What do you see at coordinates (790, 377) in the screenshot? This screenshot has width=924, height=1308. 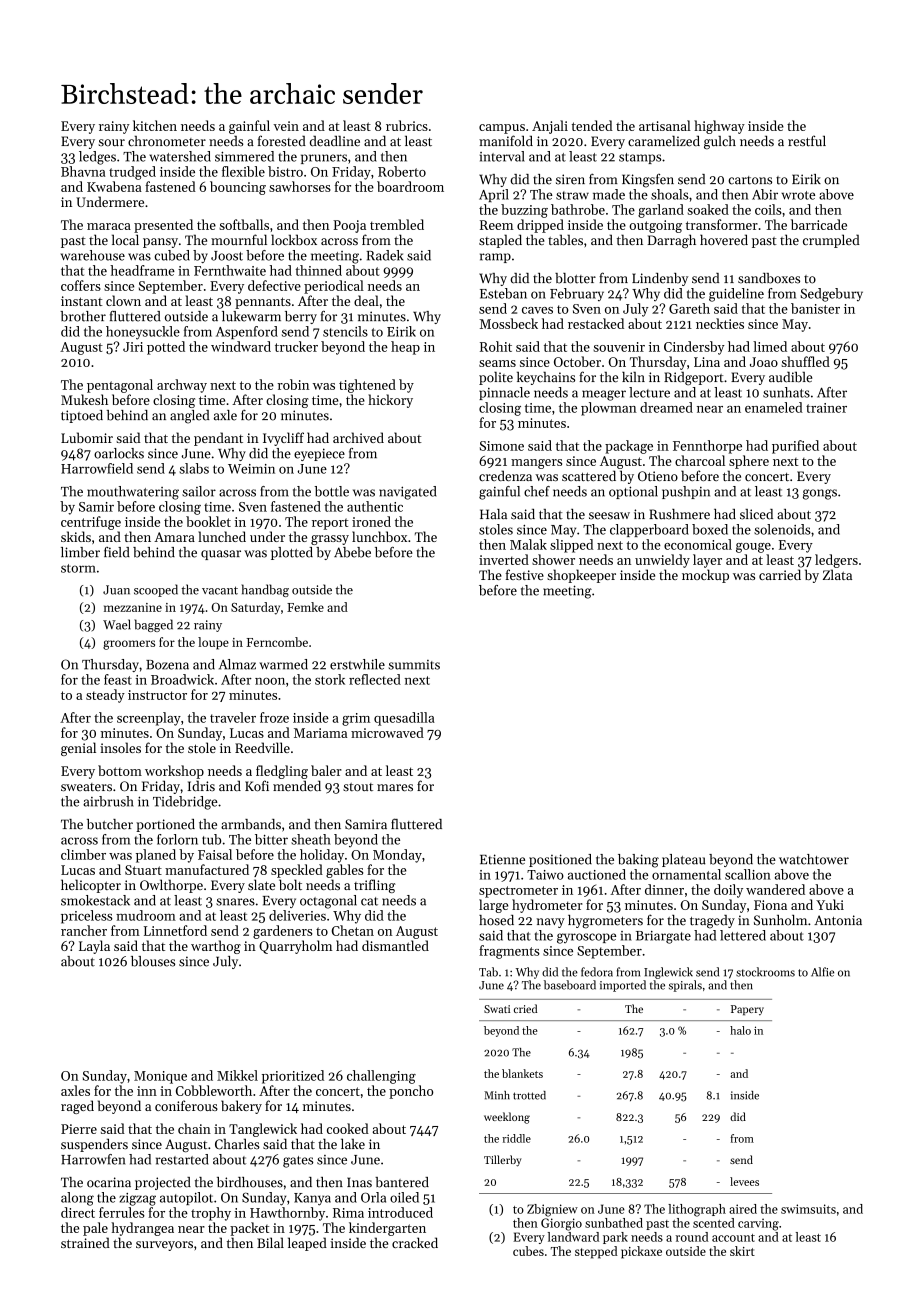 I see `audible` at bounding box center [790, 377].
